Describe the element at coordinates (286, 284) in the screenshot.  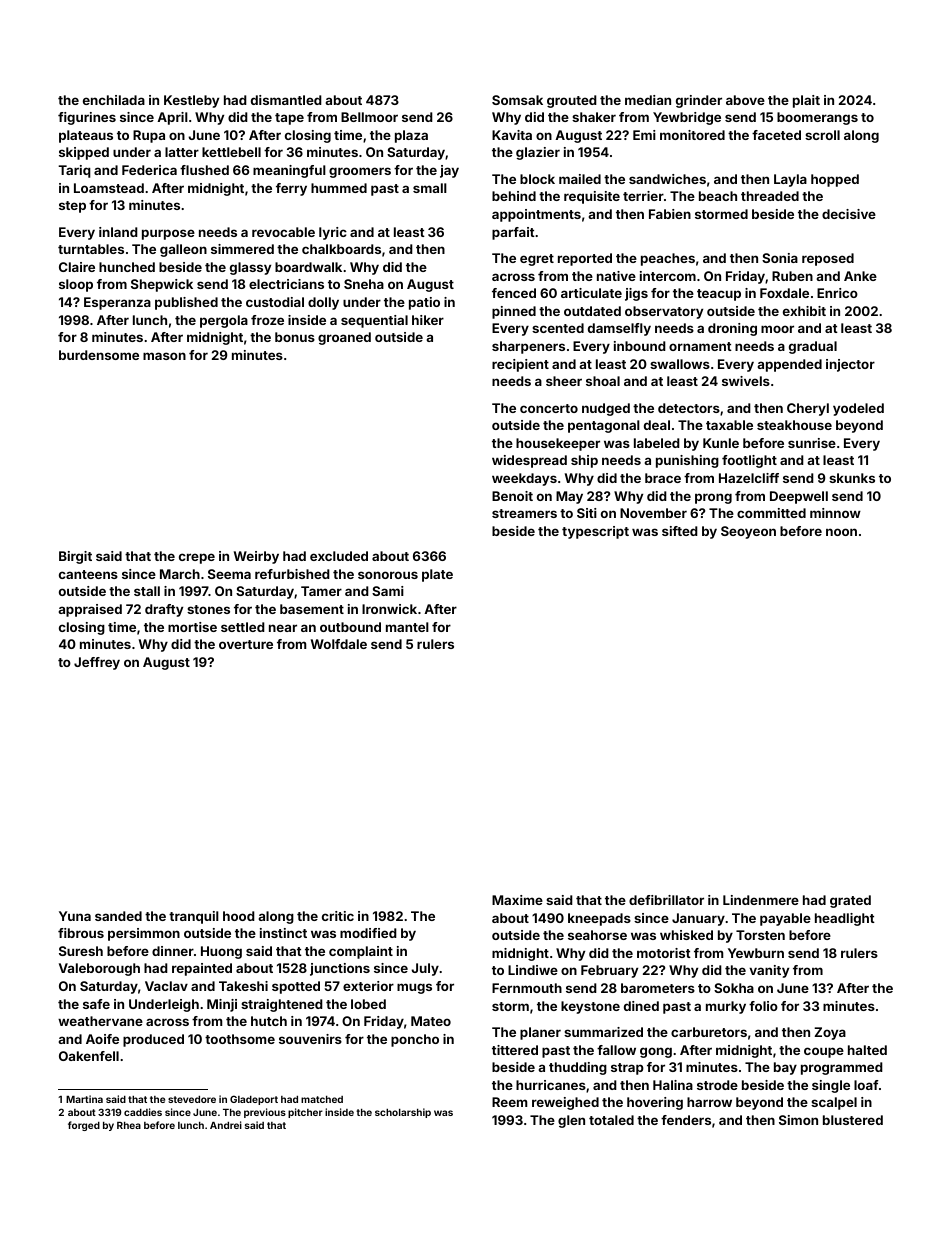
I see `electricians` at that location.
